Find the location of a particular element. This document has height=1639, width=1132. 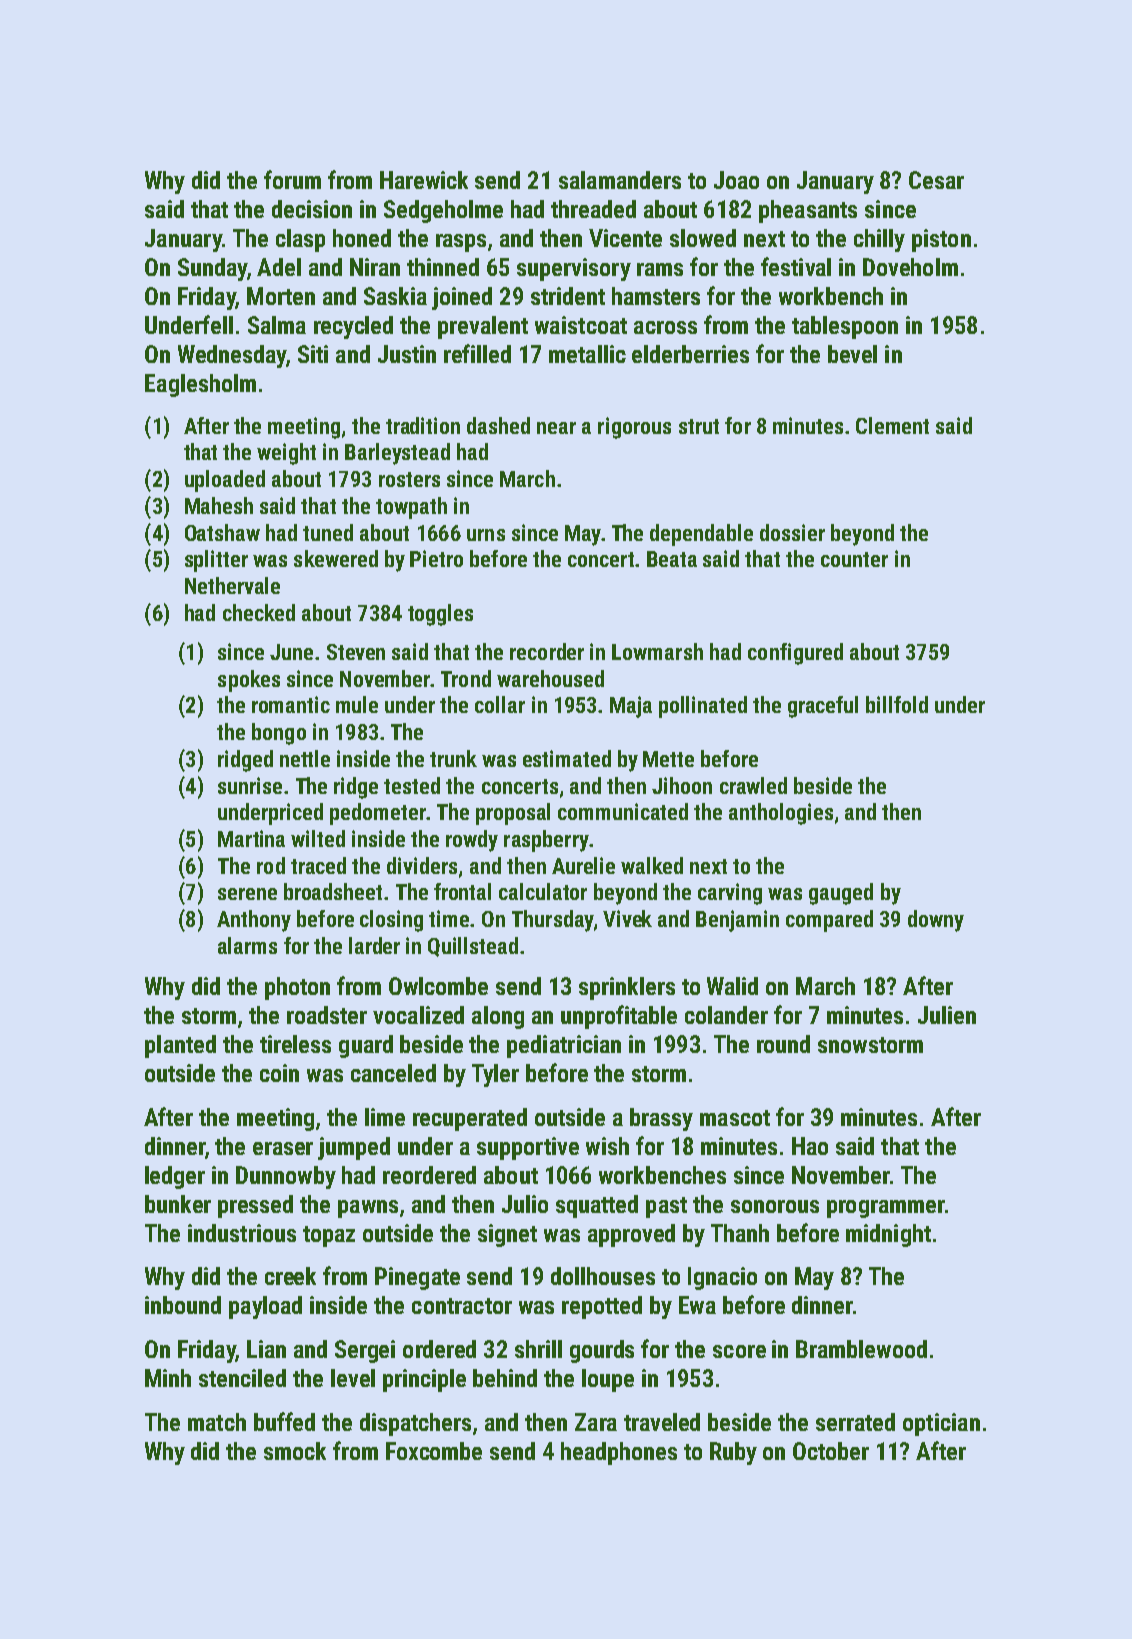

Joao is located at coordinates (736, 180).
